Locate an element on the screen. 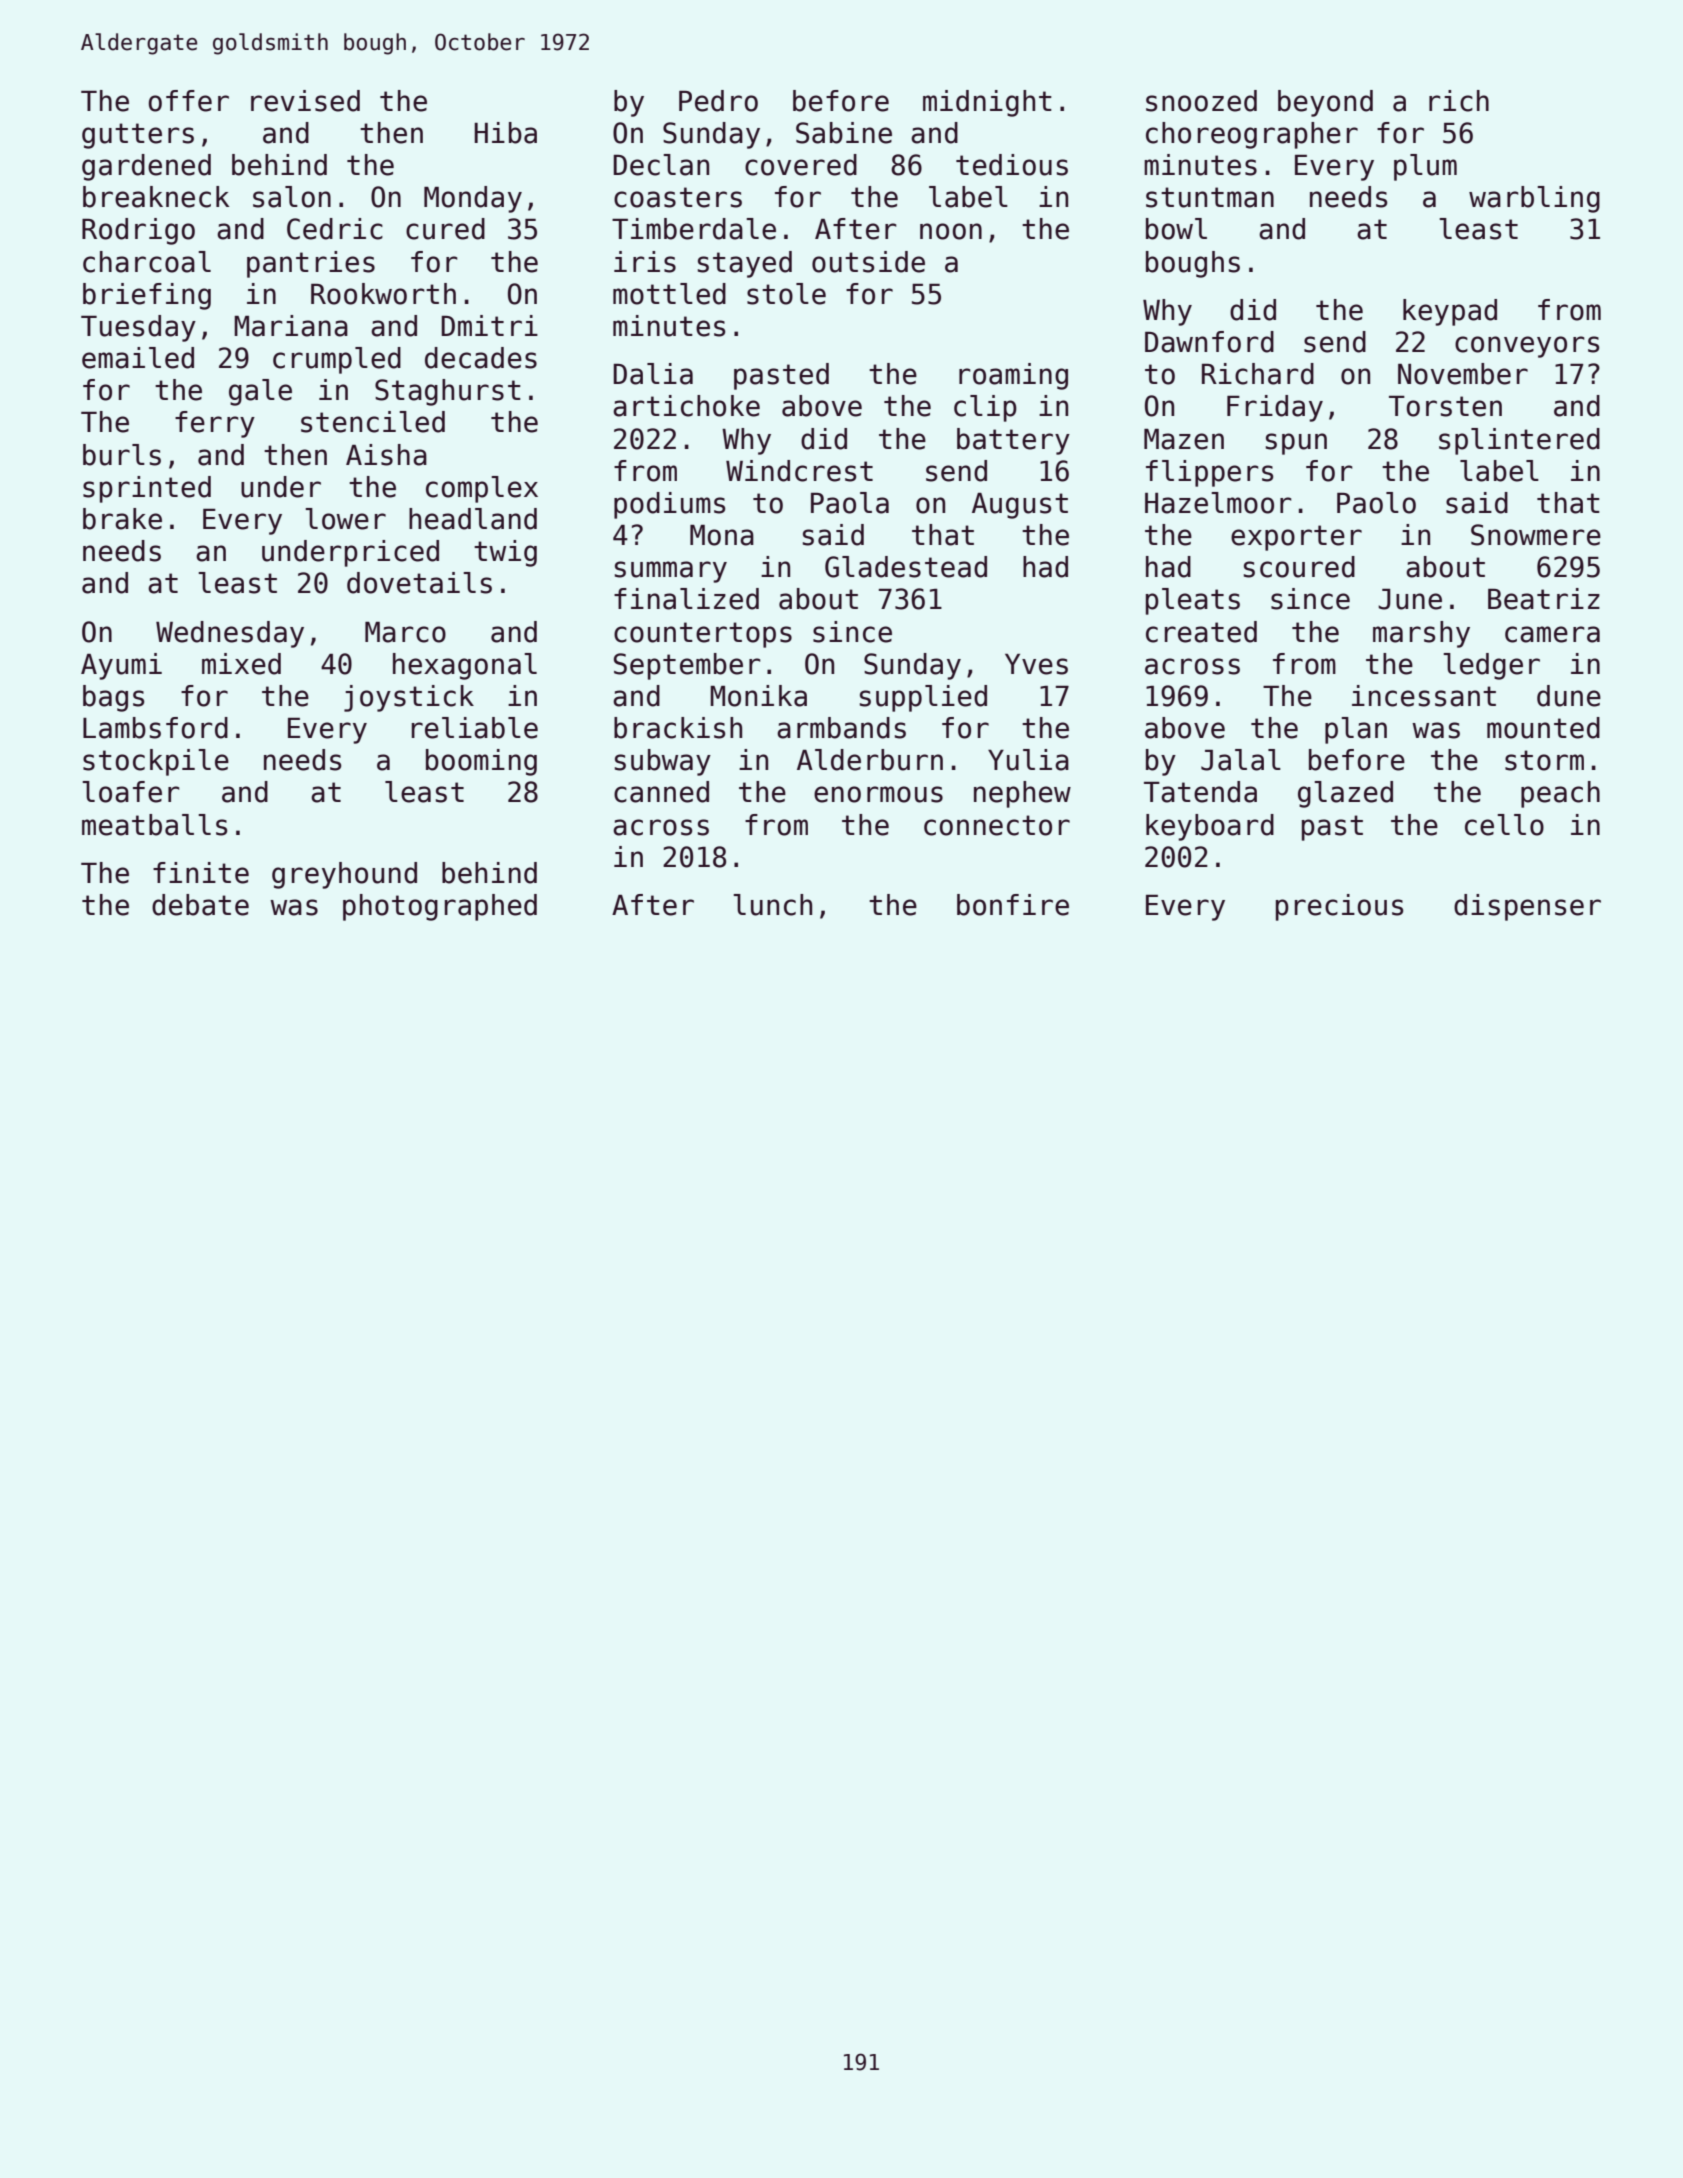 This screenshot has width=1683, height=2178. lunch is located at coordinates (772, 905).
